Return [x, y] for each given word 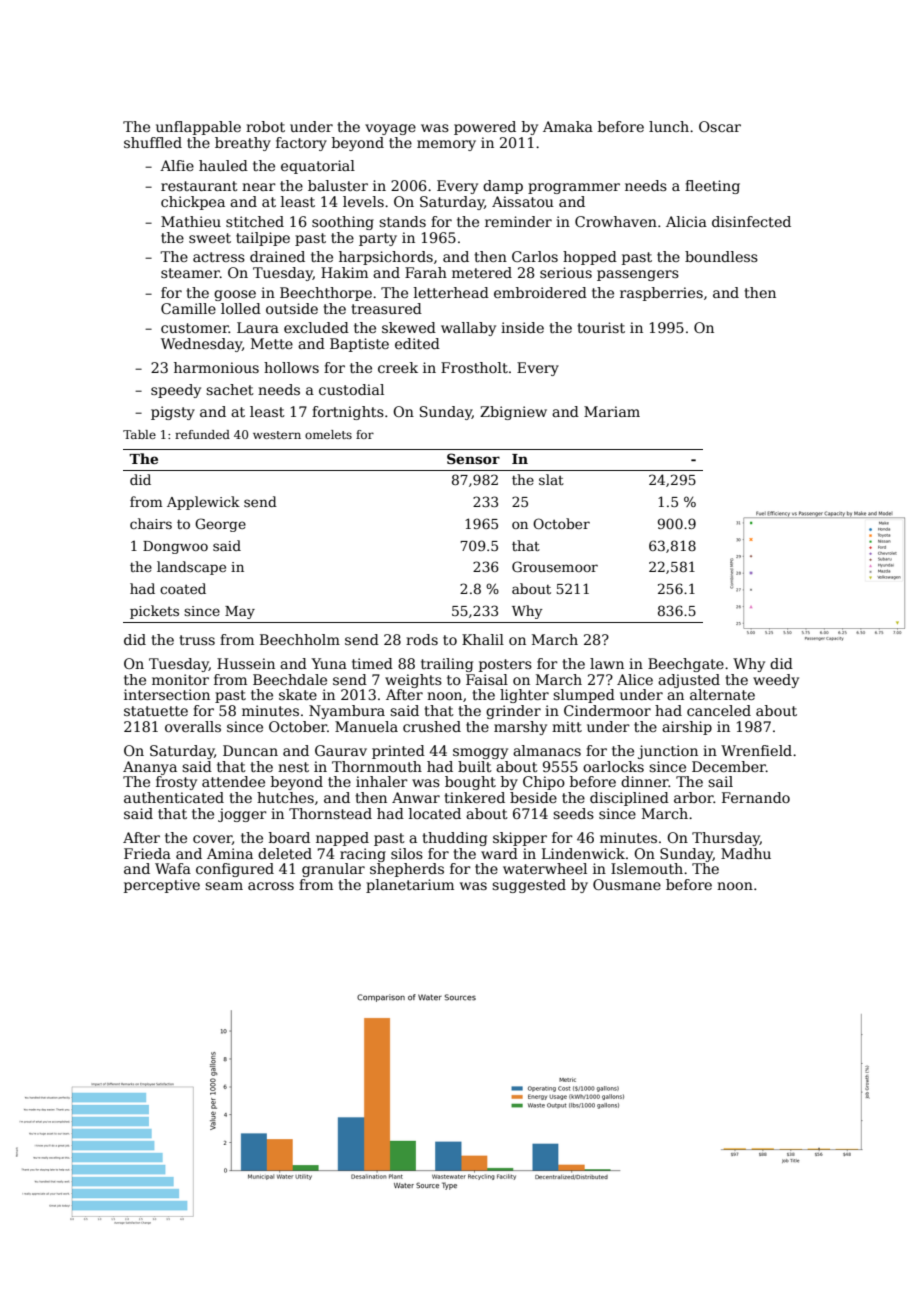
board [289, 837]
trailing [447, 665]
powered [485, 128]
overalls [193, 726]
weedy [776, 681]
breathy [243, 144]
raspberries [661, 294]
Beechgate [686, 665]
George [220, 525]
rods [422, 639]
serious [566, 272]
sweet [210, 238]
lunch [669, 126]
